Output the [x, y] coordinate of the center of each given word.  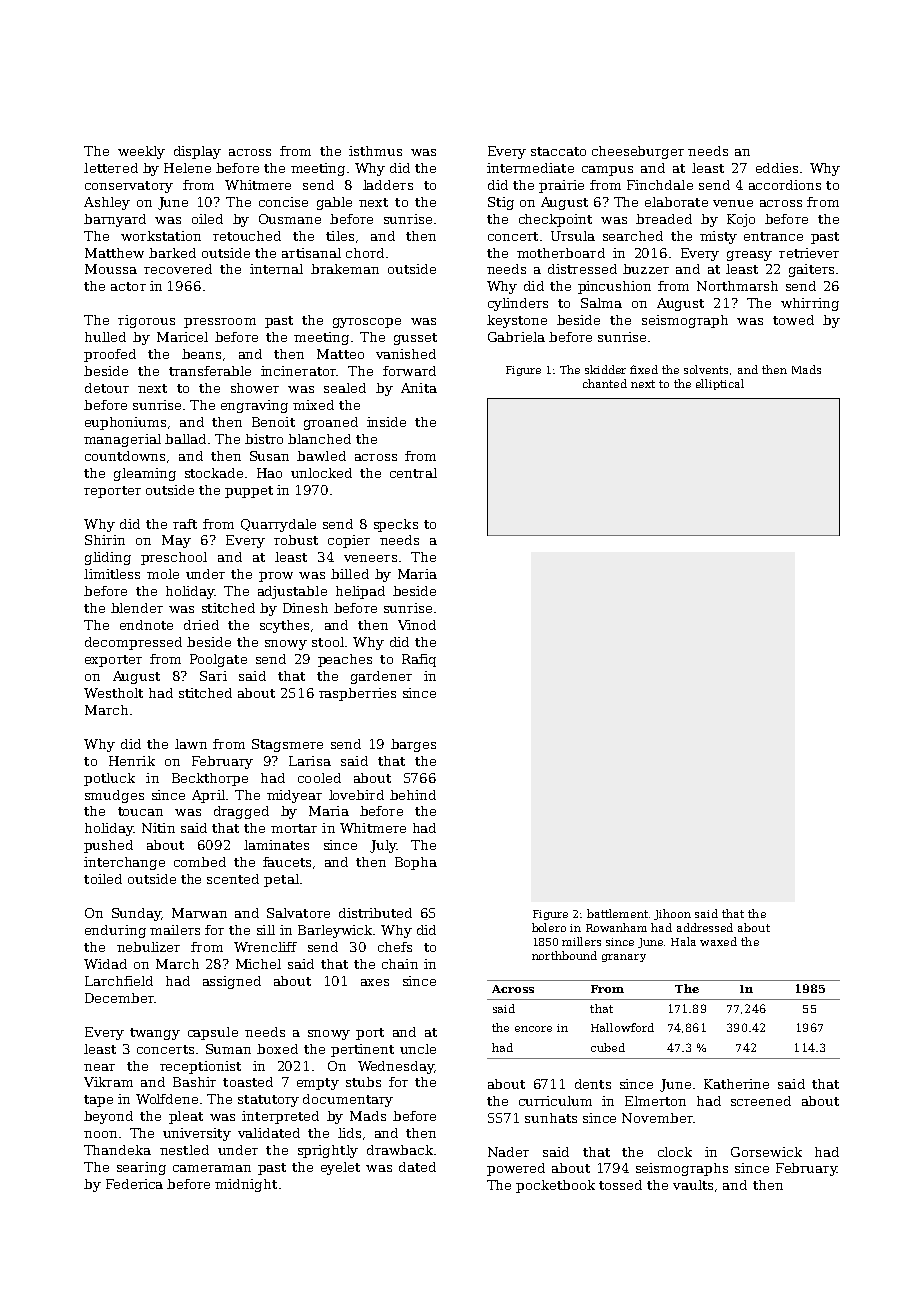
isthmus [375, 151]
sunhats [551, 1118]
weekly [141, 152]
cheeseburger [638, 152]
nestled [184, 1150]
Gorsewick [766, 1152]
